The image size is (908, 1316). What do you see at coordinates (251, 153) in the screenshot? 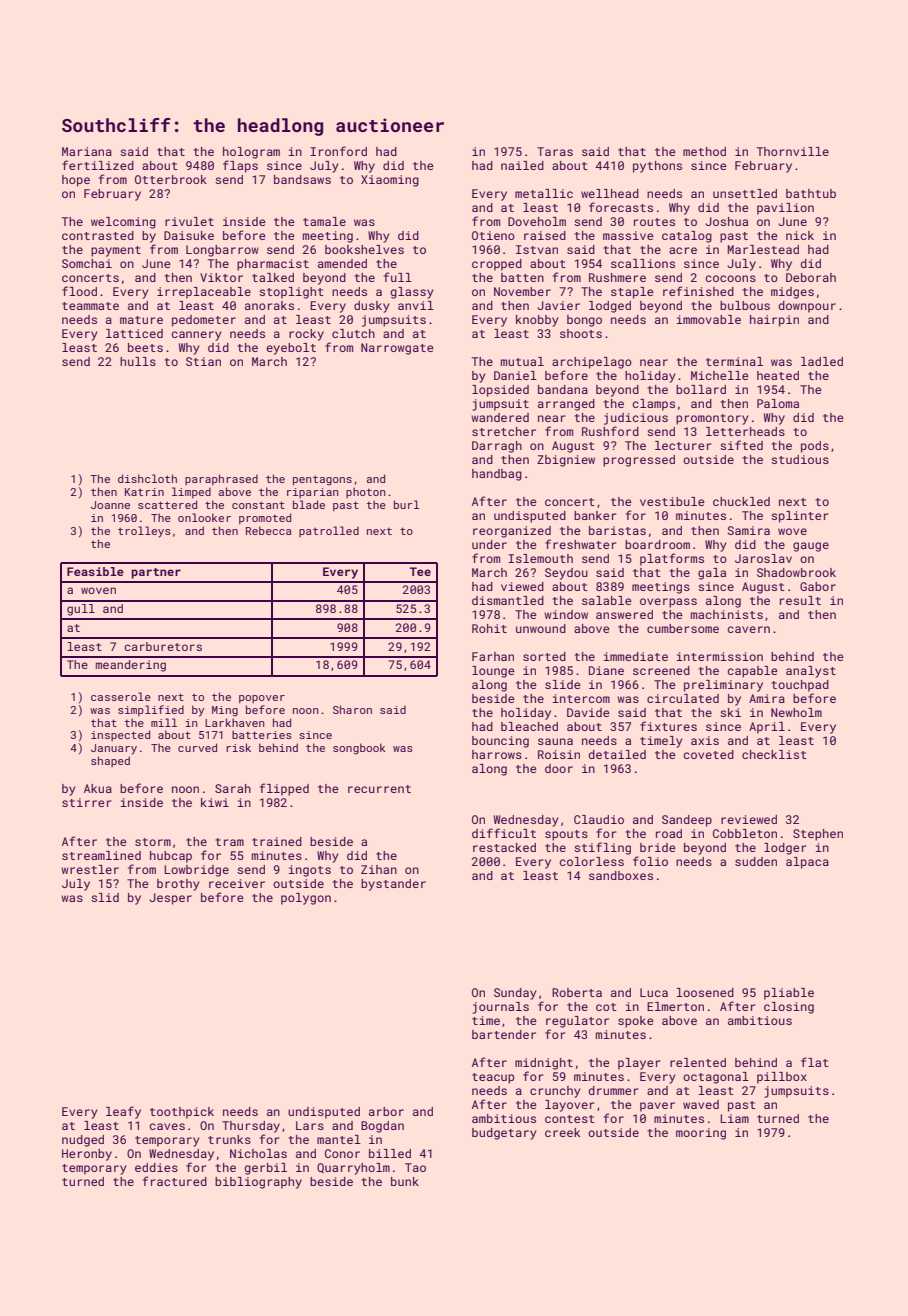
I see `hologram` at bounding box center [251, 153].
